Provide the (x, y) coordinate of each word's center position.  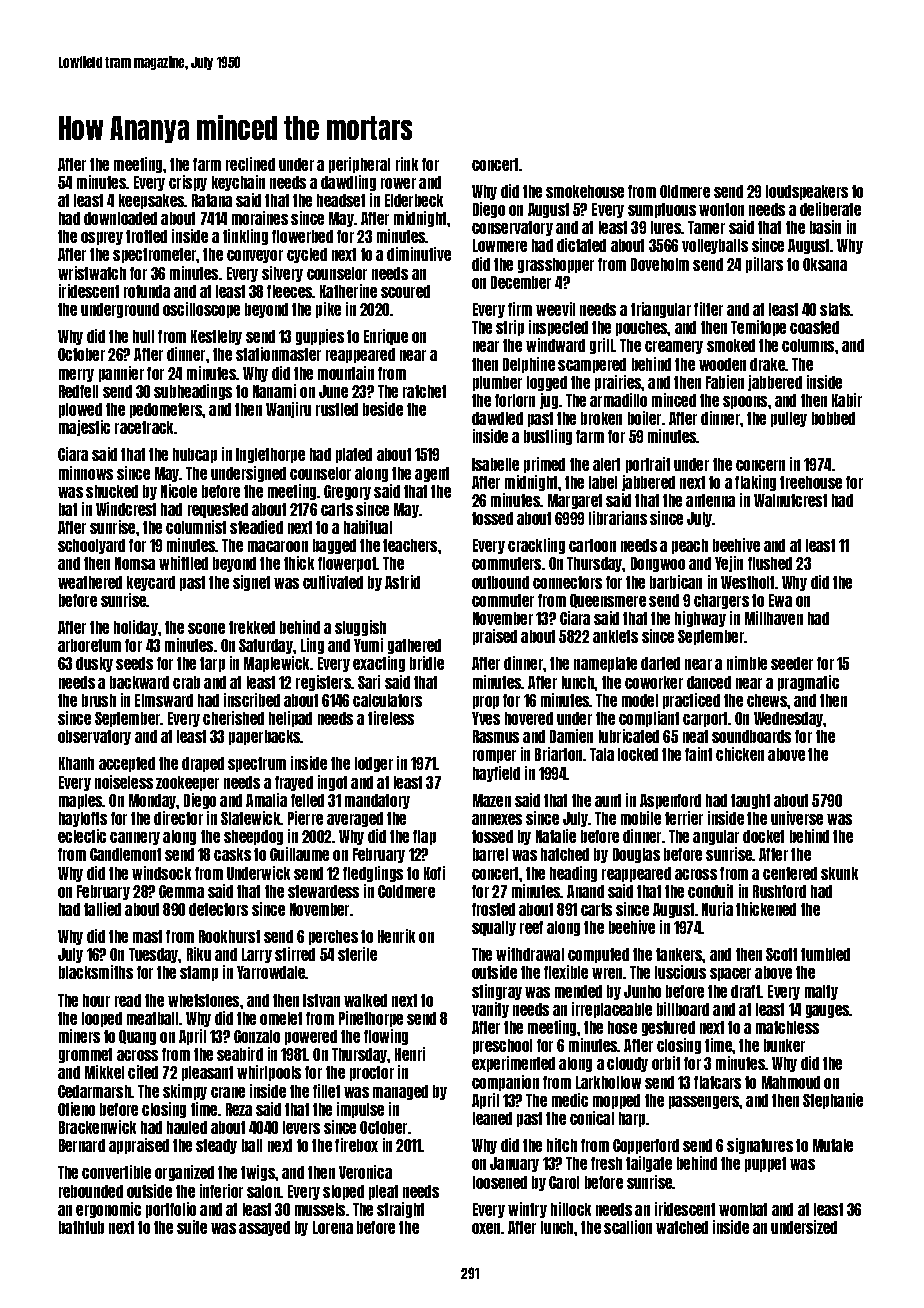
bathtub (81, 1227)
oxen (486, 1228)
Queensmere (608, 601)
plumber (497, 383)
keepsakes (152, 201)
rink (407, 164)
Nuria (717, 909)
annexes (497, 819)
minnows (86, 473)
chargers (721, 601)
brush (99, 700)
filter (708, 309)
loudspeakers (807, 192)
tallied (102, 909)
